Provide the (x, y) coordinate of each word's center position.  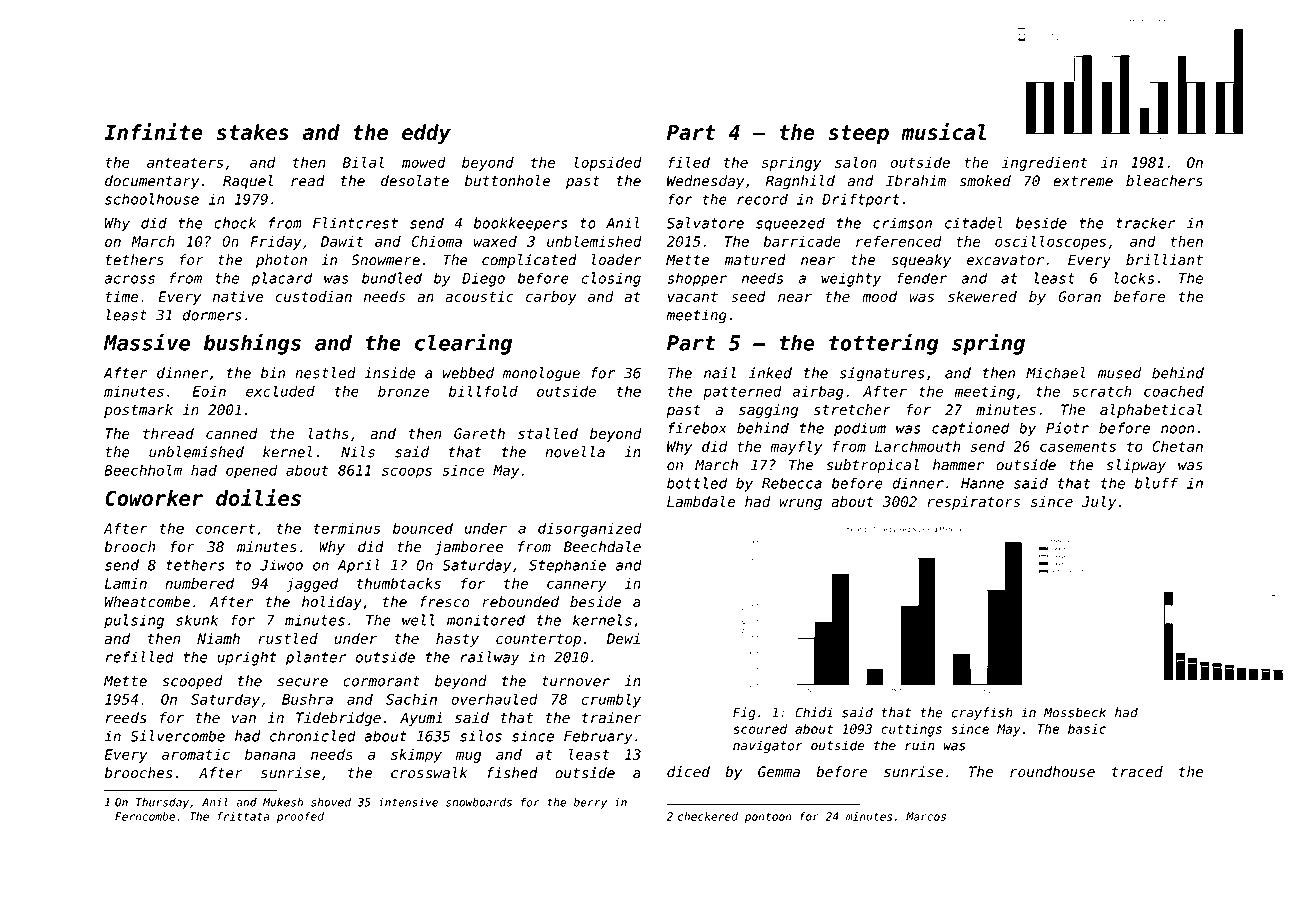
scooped (192, 682)
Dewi (623, 638)
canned (232, 433)
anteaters (185, 162)
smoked (985, 181)
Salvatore (705, 223)
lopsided (608, 163)
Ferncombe (145, 816)
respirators (973, 503)
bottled (697, 483)
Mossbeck (1075, 712)
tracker (1146, 223)
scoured (760, 729)
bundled (392, 278)
